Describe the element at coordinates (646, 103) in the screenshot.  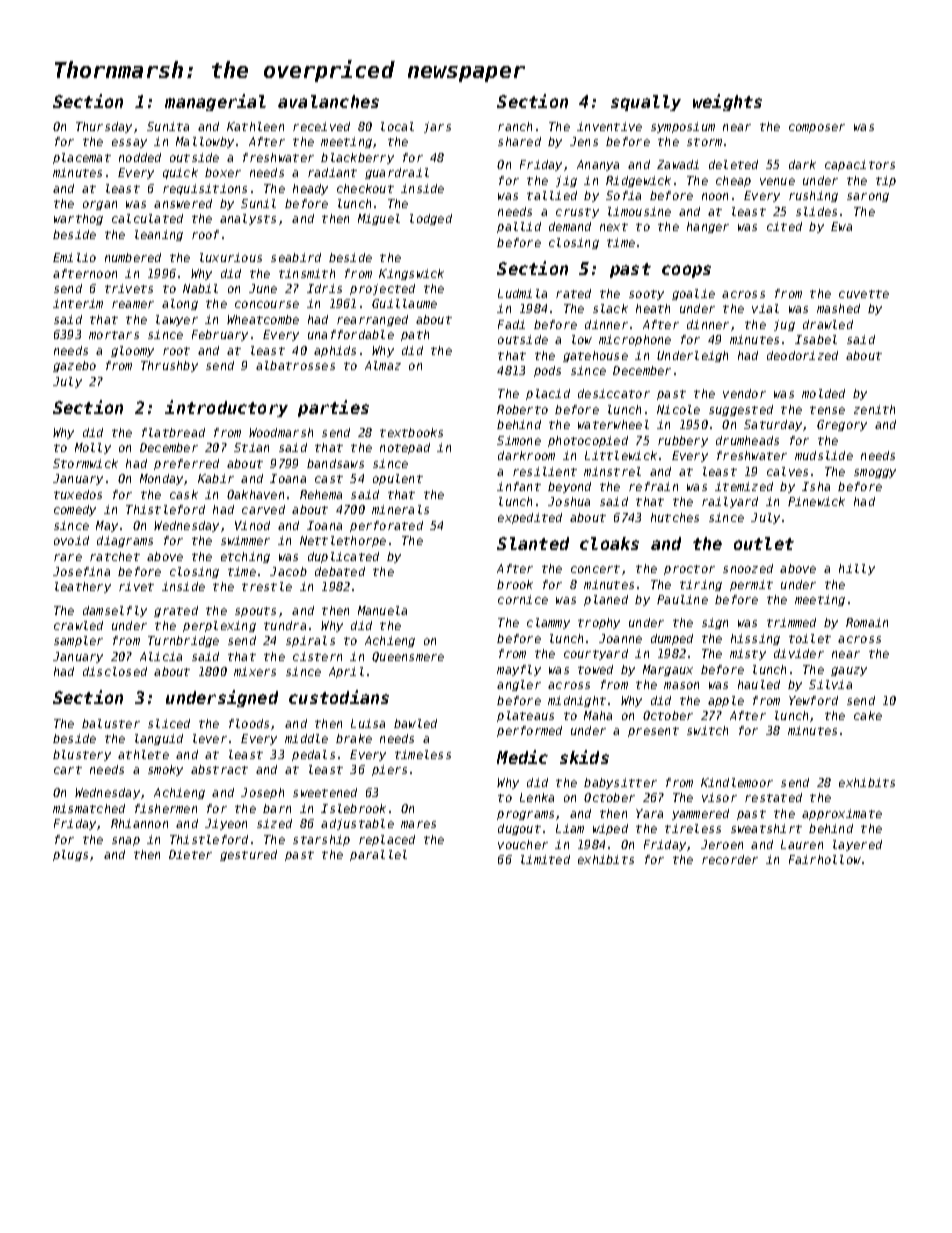
I see `squally` at that location.
